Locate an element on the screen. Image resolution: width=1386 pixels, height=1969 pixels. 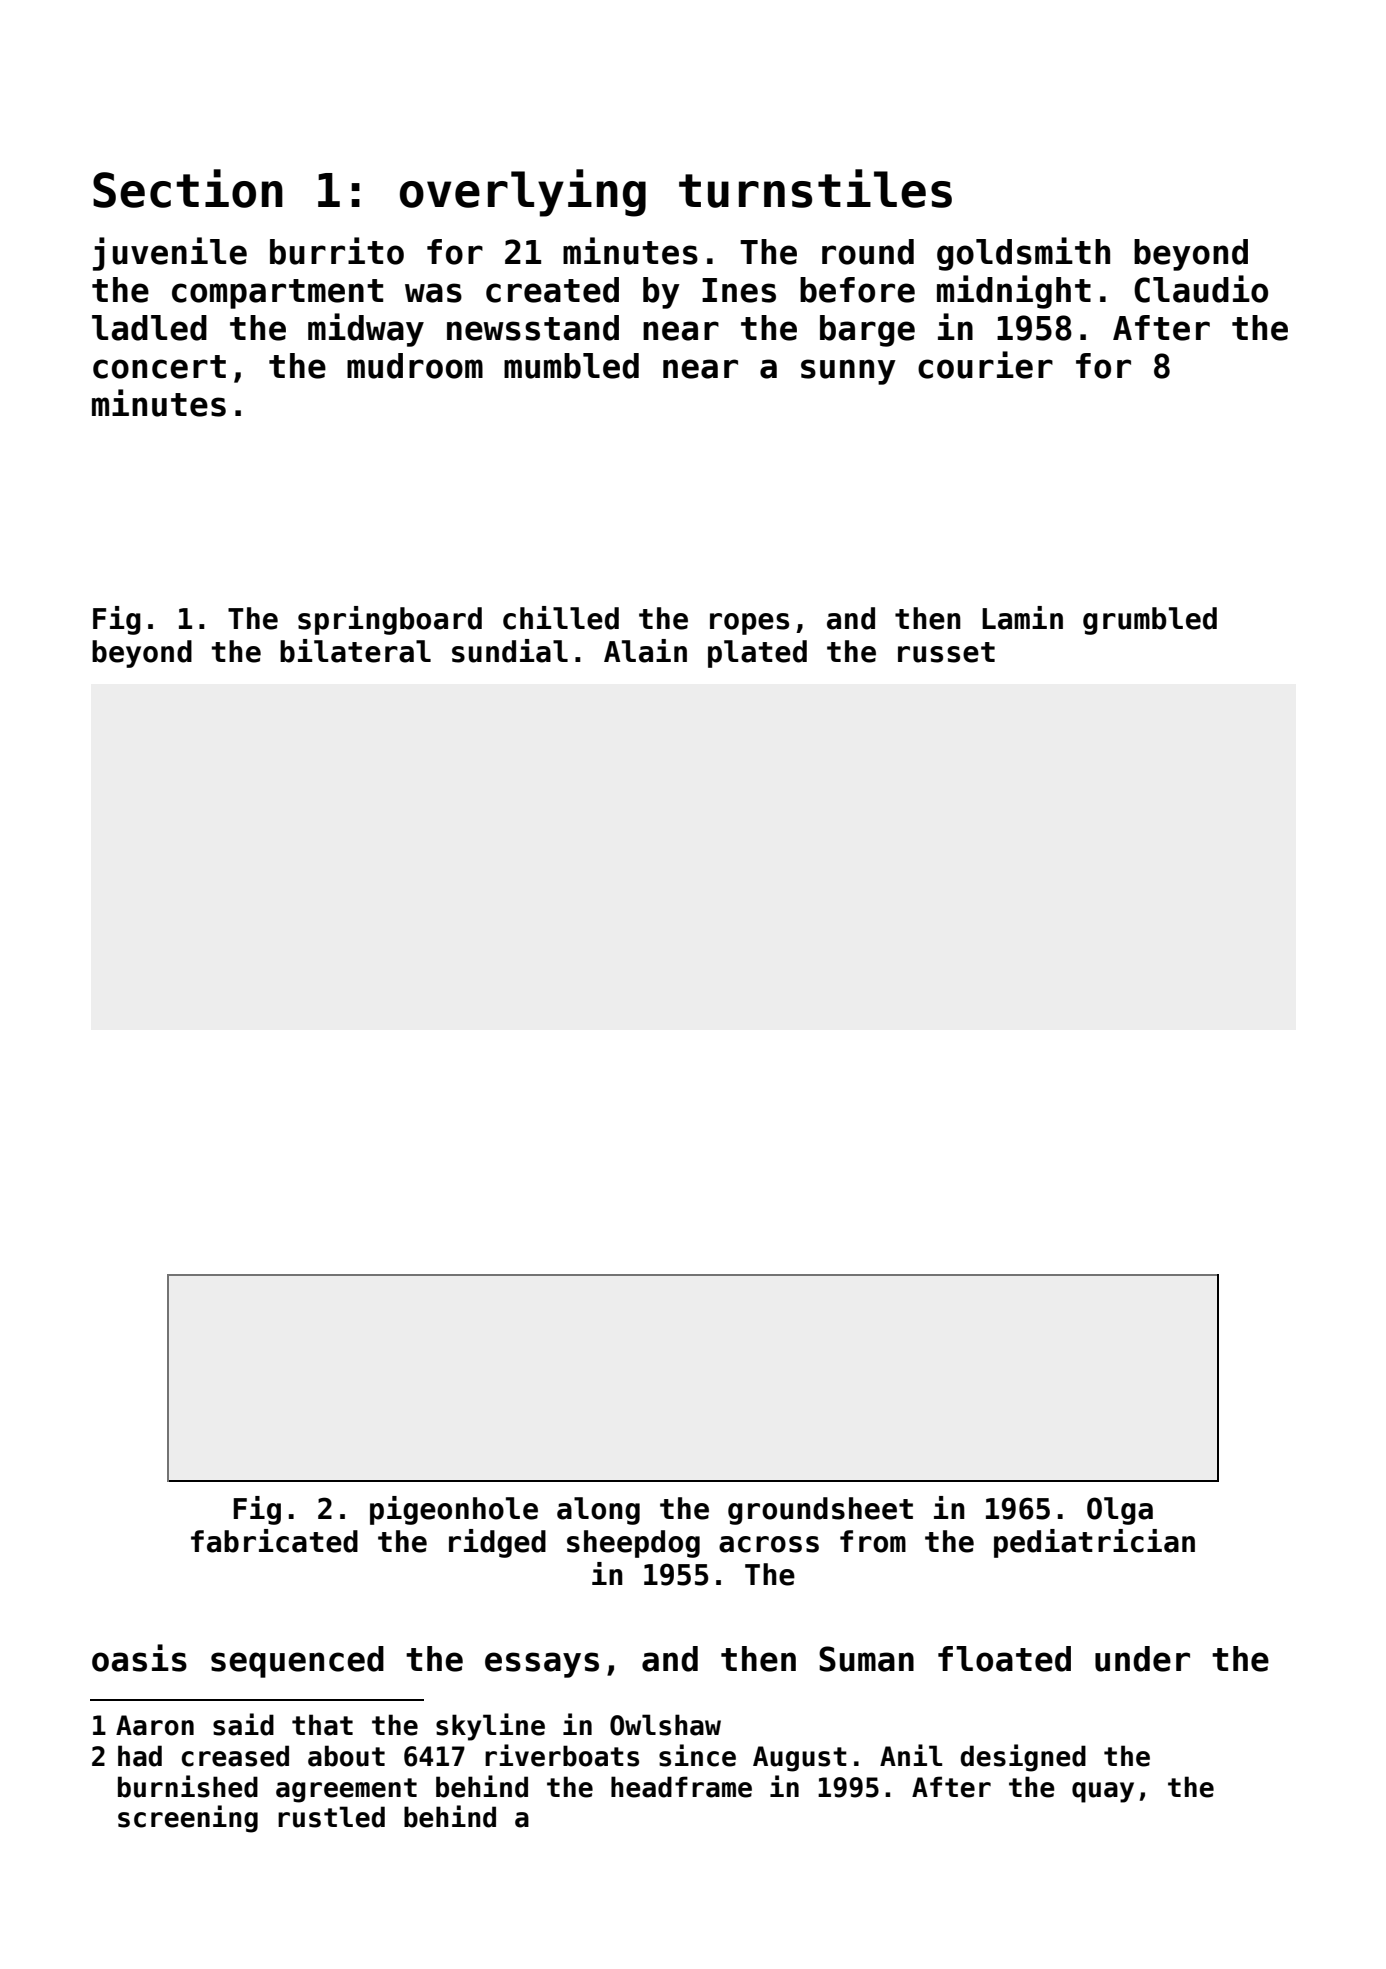
screening is located at coordinates (188, 1819).
